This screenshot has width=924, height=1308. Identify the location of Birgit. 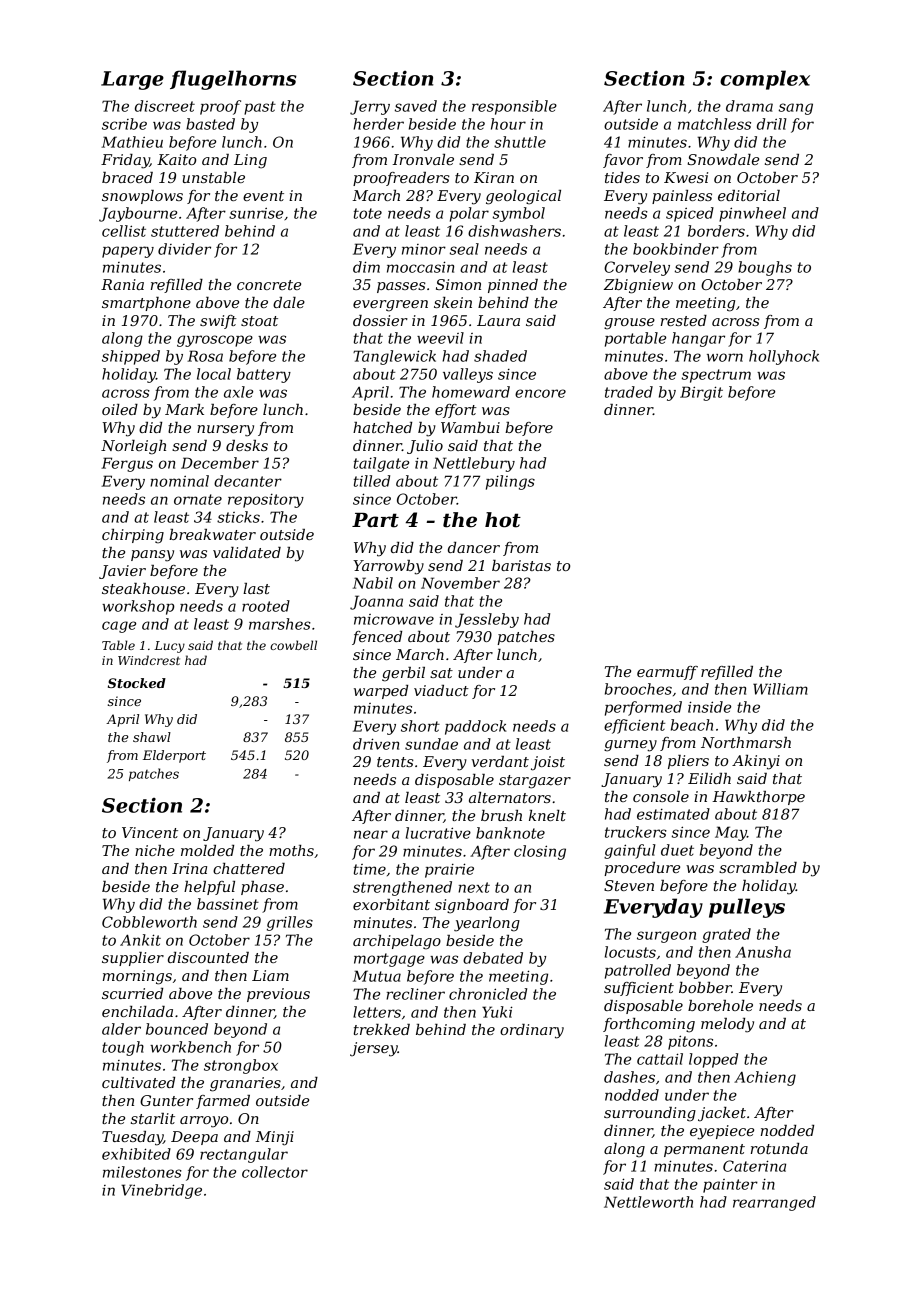
(701, 393).
